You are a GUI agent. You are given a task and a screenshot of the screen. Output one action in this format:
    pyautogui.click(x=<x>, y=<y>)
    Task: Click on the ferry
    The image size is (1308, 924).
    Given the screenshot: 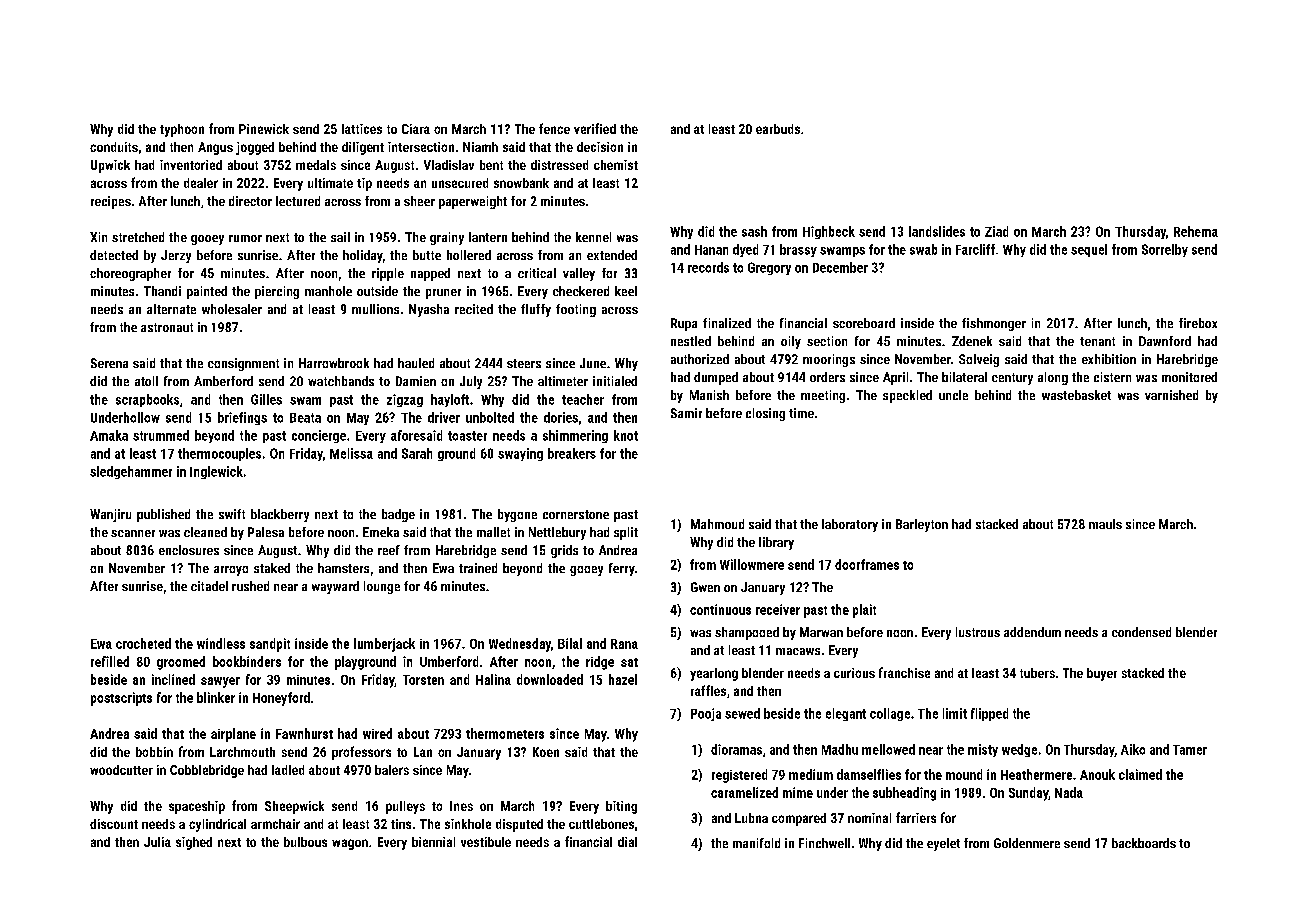 What is the action you would take?
    pyautogui.click(x=622, y=569)
